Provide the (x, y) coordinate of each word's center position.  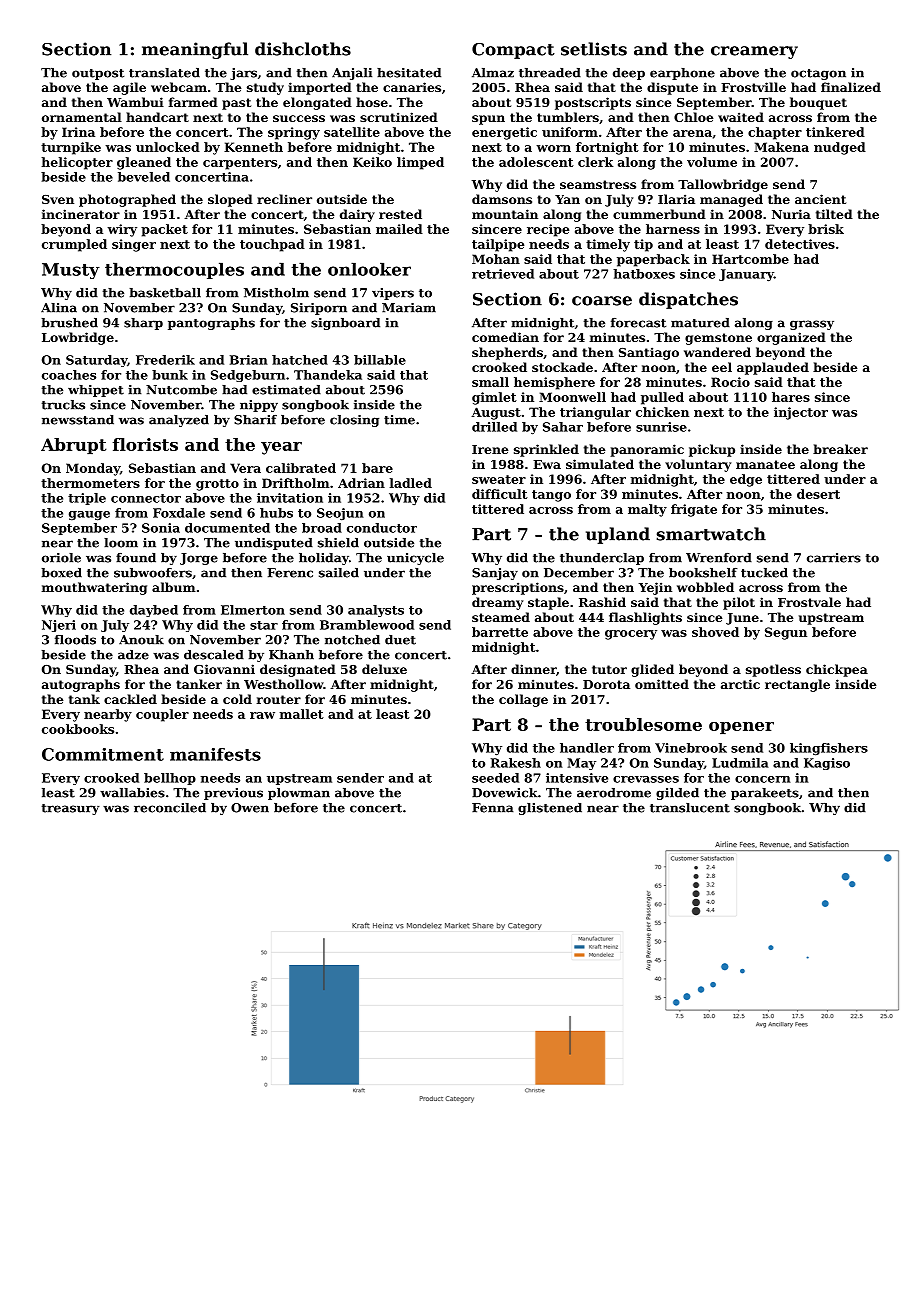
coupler (162, 715)
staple (548, 603)
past (236, 104)
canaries (412, 87)
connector (146, 498)
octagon (818, 74)
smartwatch (711, 534)
